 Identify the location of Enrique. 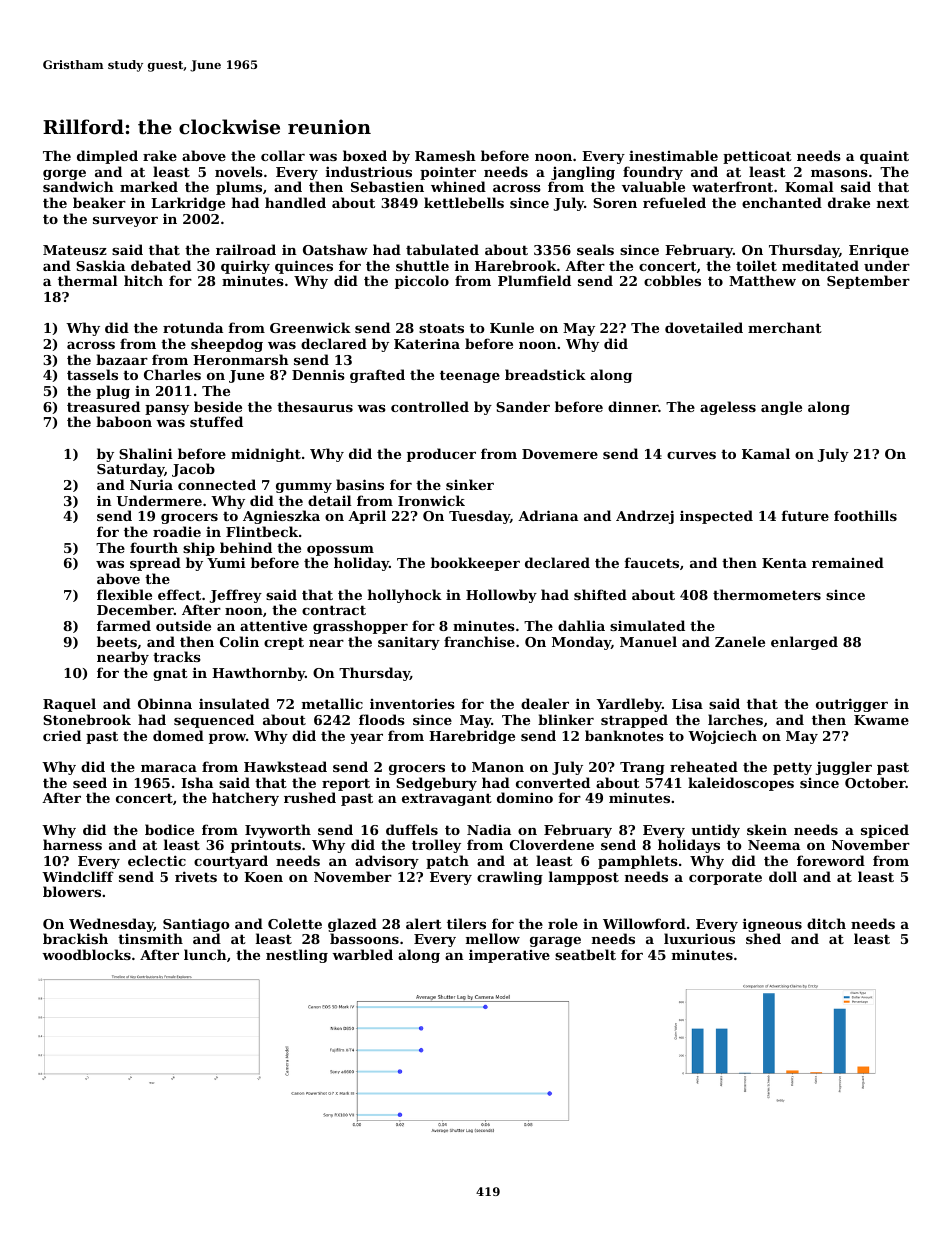
(879, 251).
